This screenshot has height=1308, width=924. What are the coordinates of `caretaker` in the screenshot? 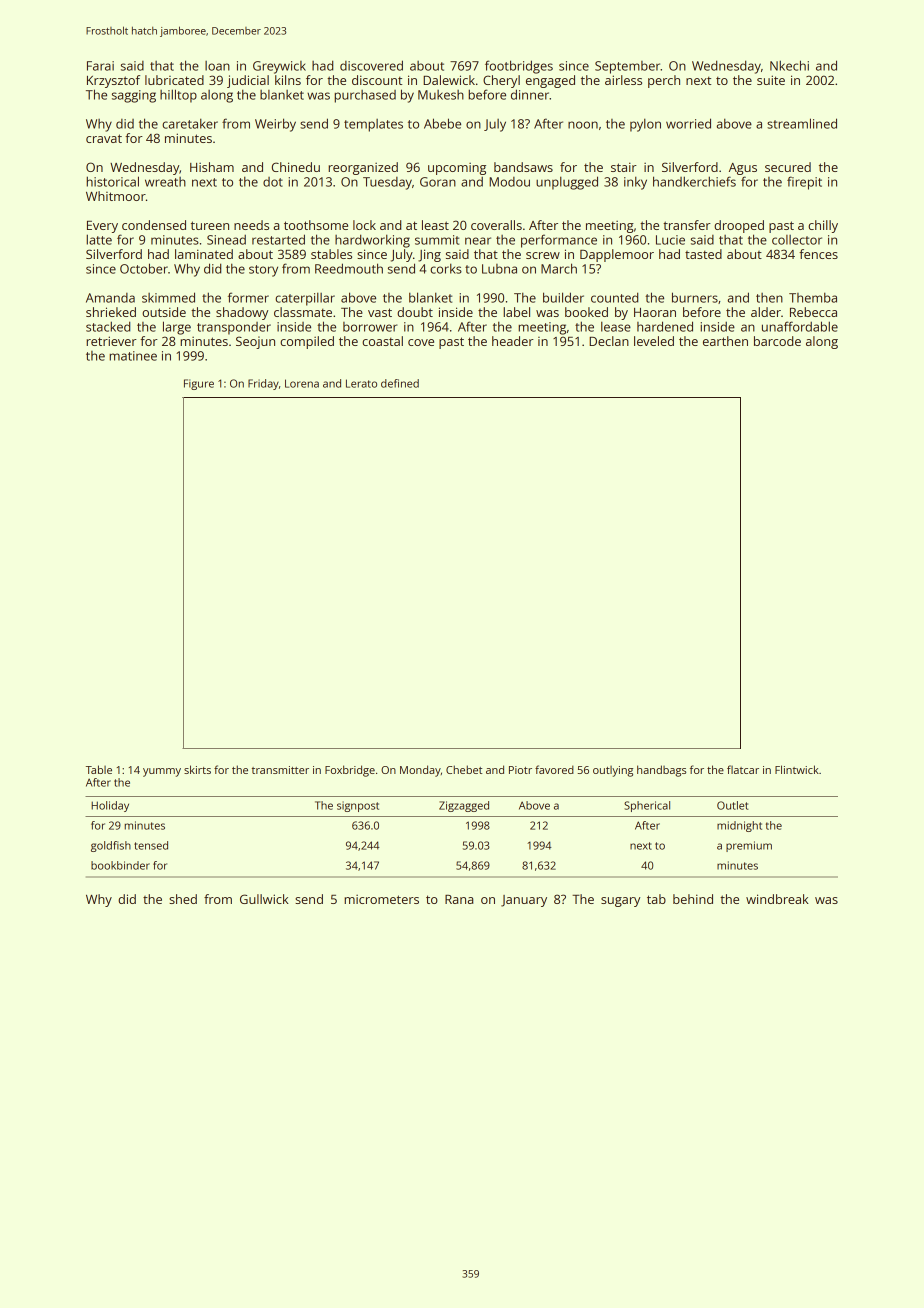 It's located at (190, 124).
